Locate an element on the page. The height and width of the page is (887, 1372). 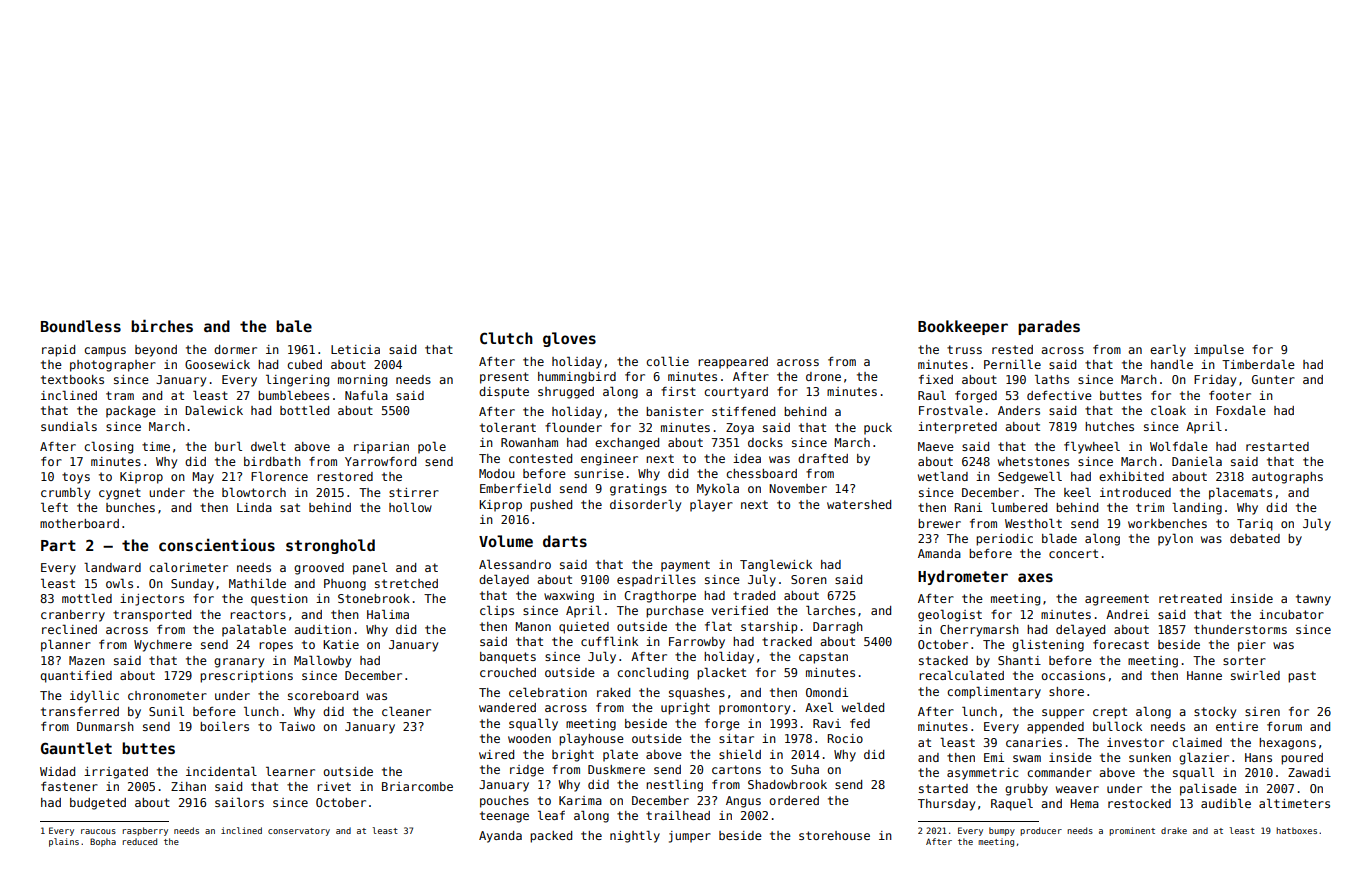
stretched is located at coordinates (406, 583).
